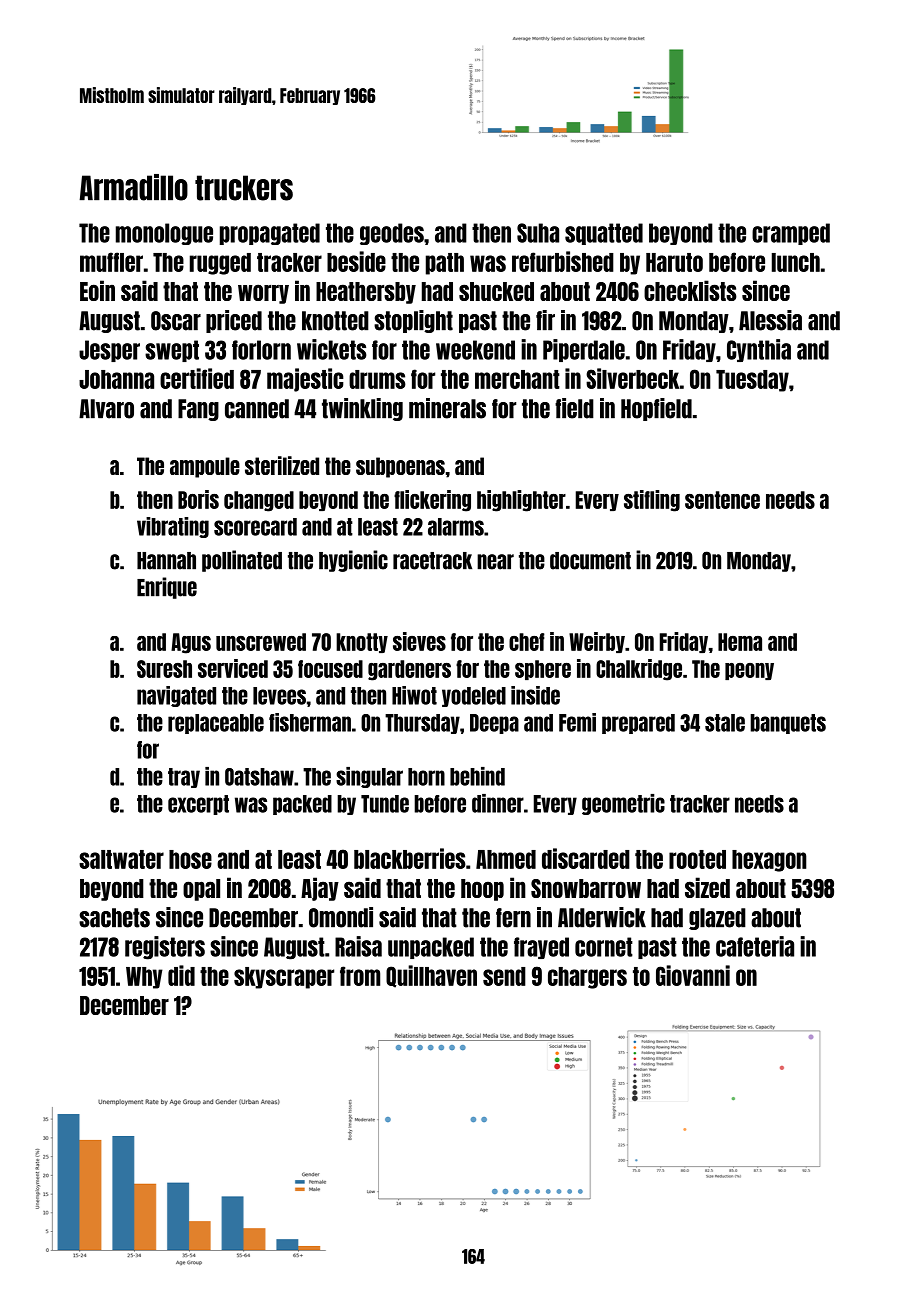  What do you see at coordinates (392, 234) in the document?
I see `geodes` at bounding box center [392, 234].
